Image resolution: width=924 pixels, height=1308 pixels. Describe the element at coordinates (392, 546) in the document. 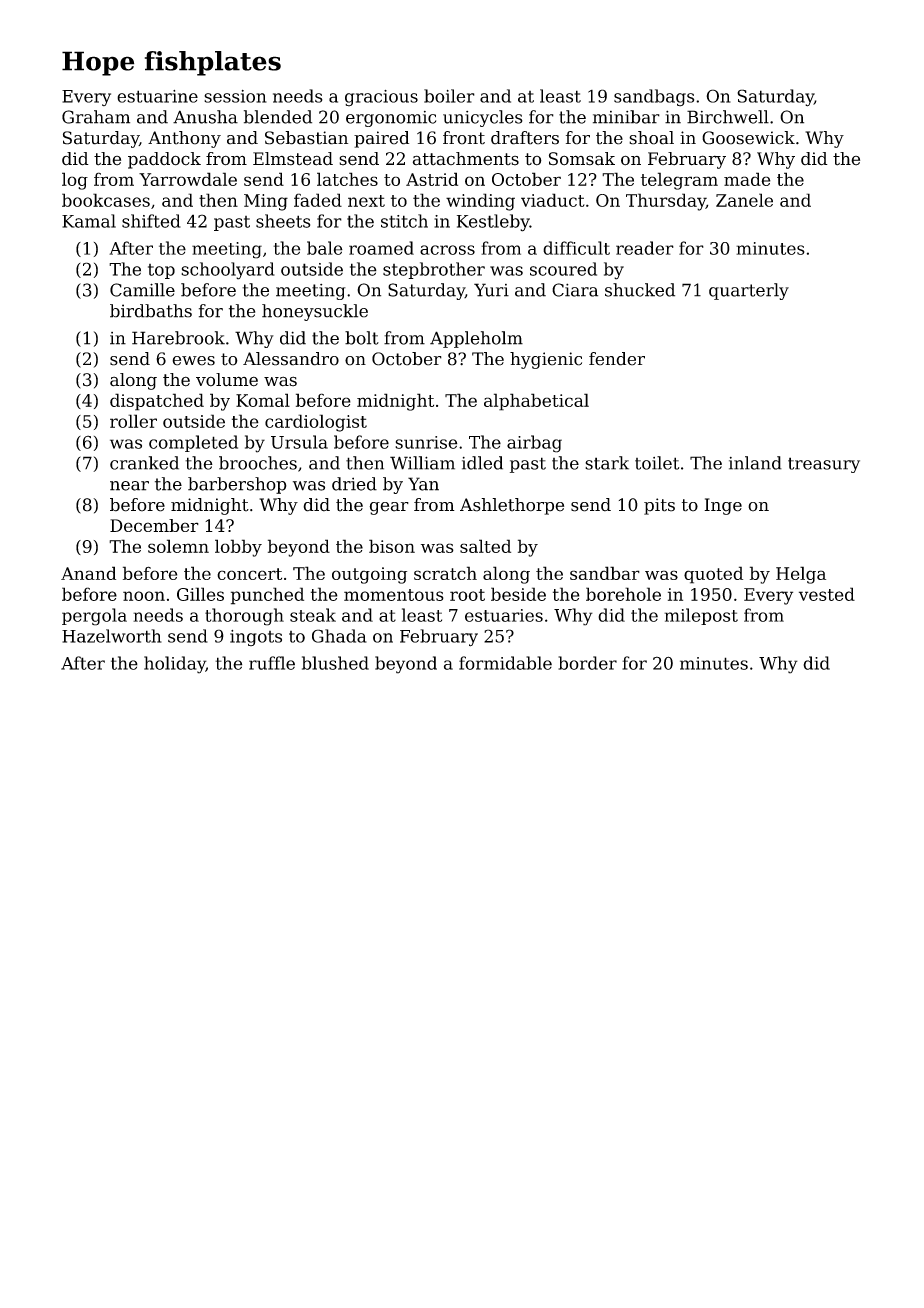

I see `bison` at that location.
